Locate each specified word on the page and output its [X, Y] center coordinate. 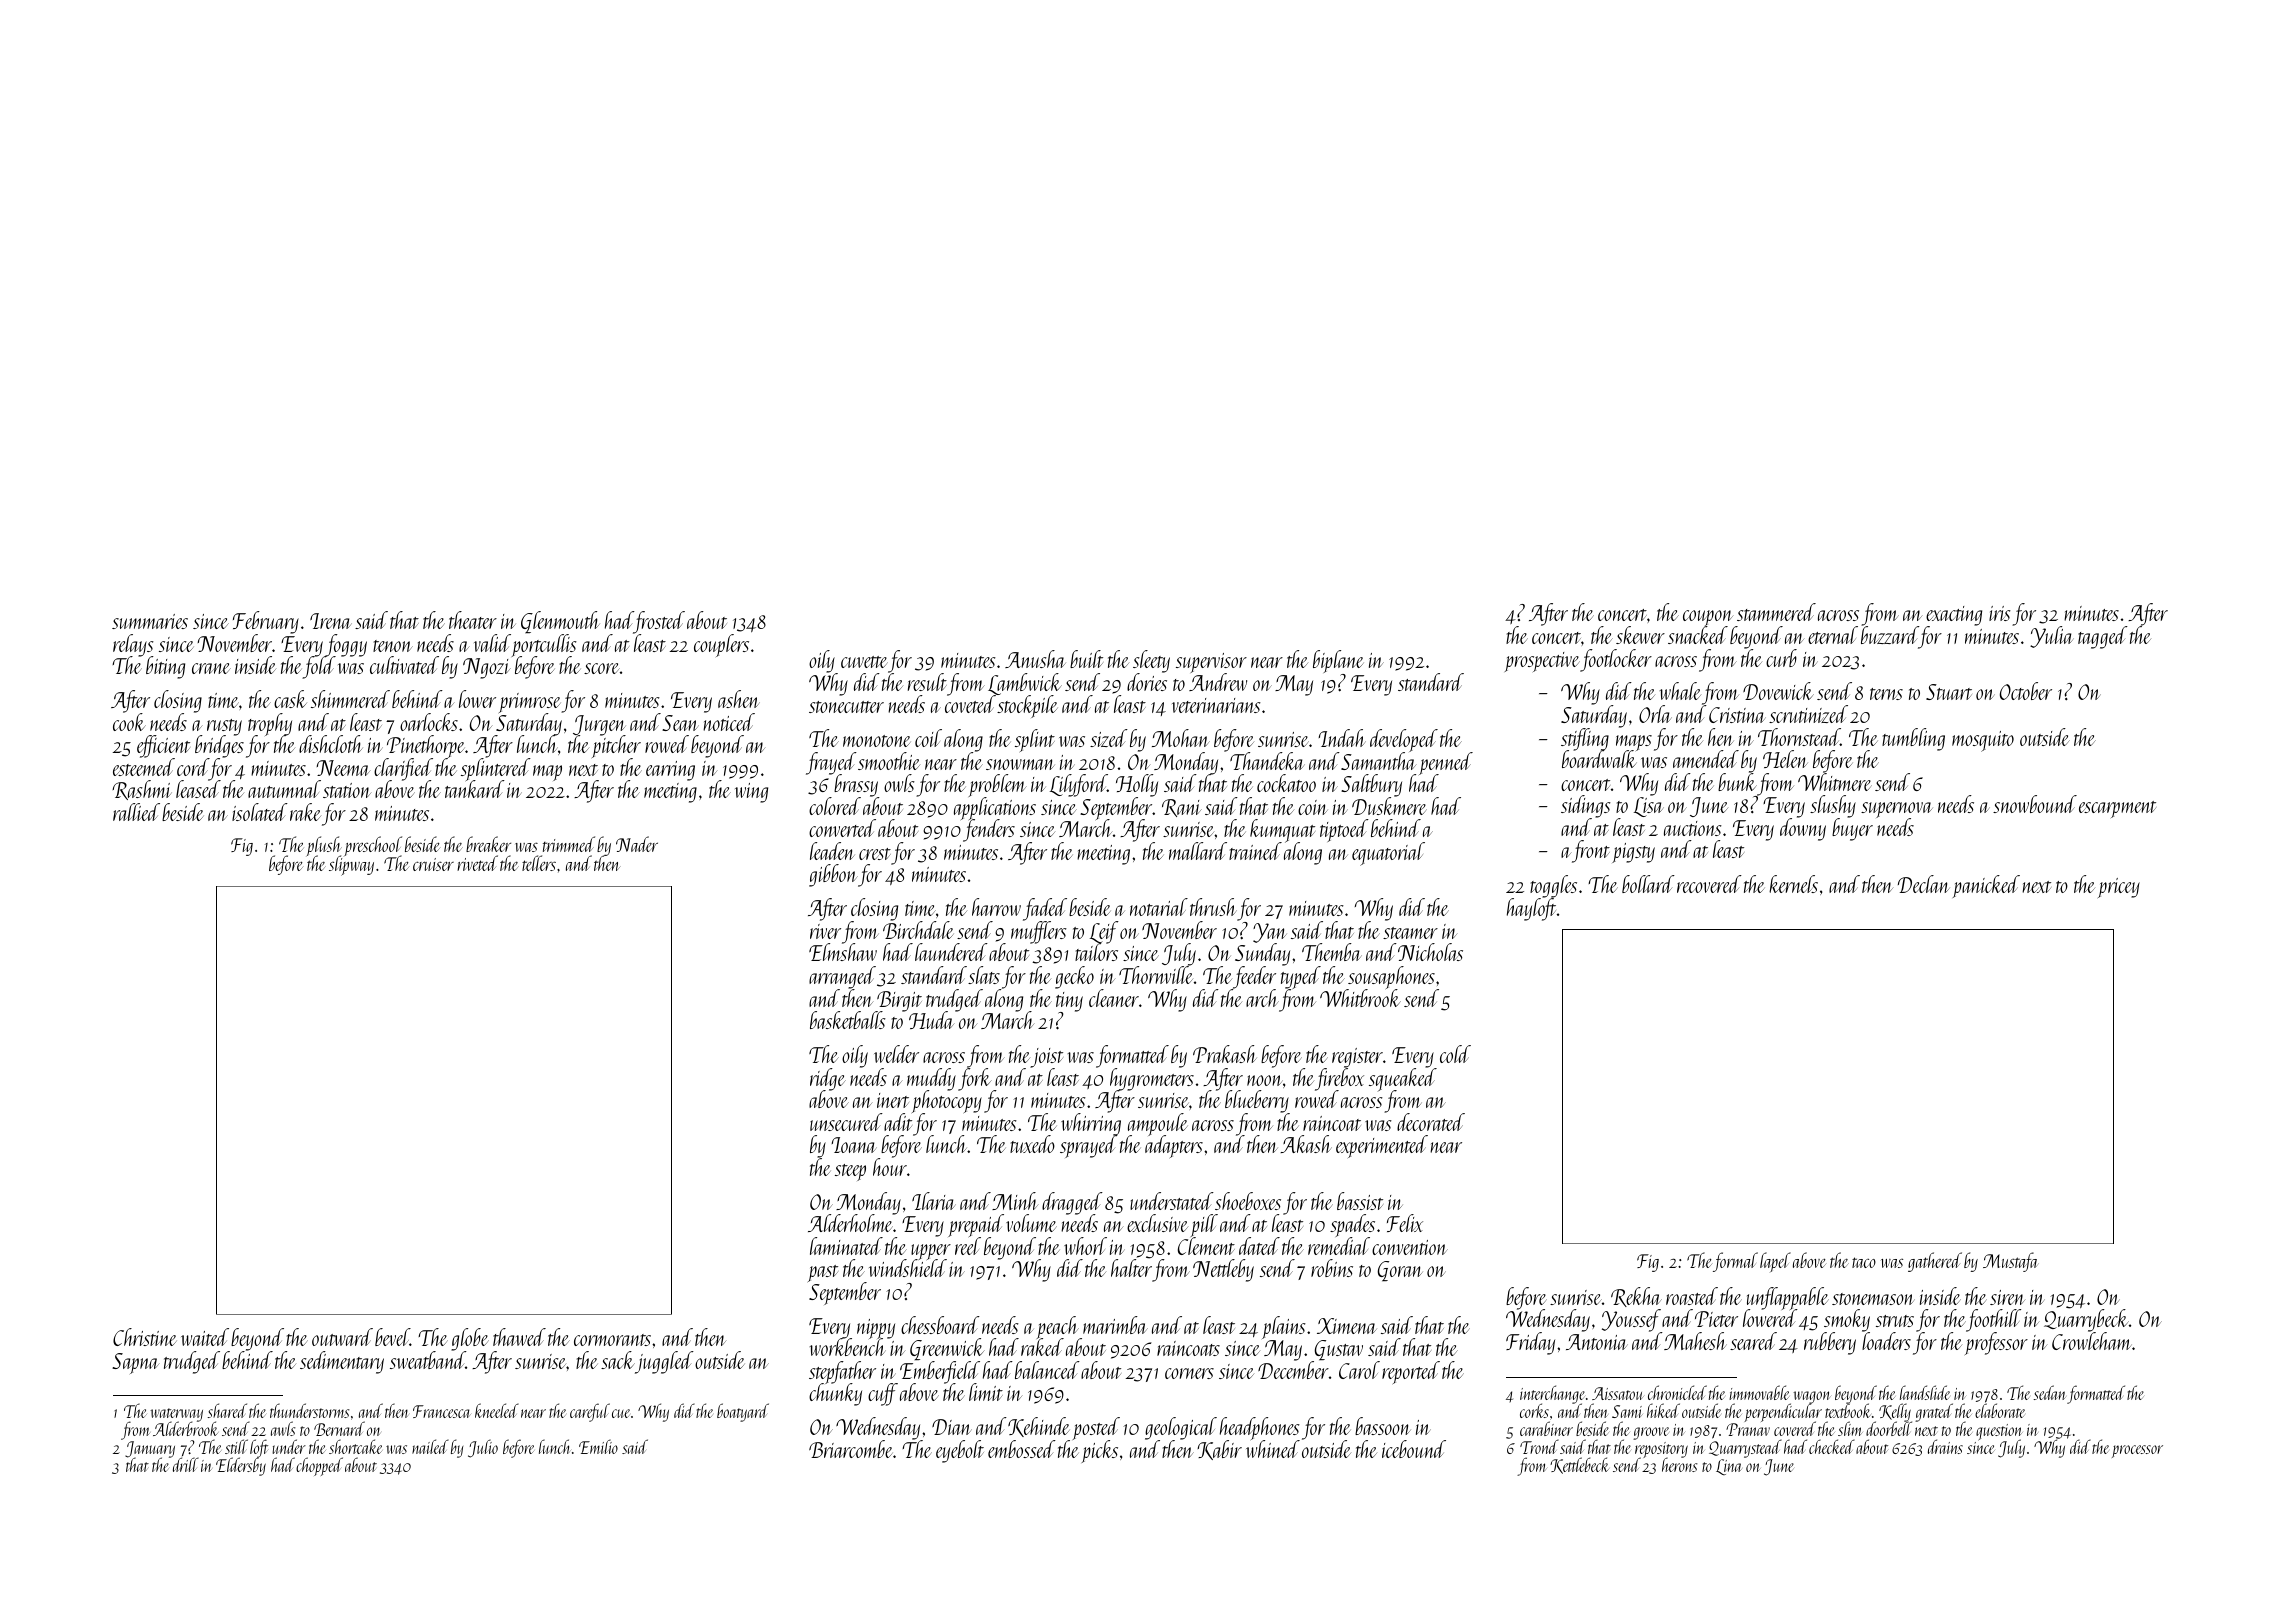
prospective [1542, 662]
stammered [1776, 612]
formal [1735, 1262]
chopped [319, 1466]
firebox [1339, 1079]
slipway [351, 866]
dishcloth [331, 744]
